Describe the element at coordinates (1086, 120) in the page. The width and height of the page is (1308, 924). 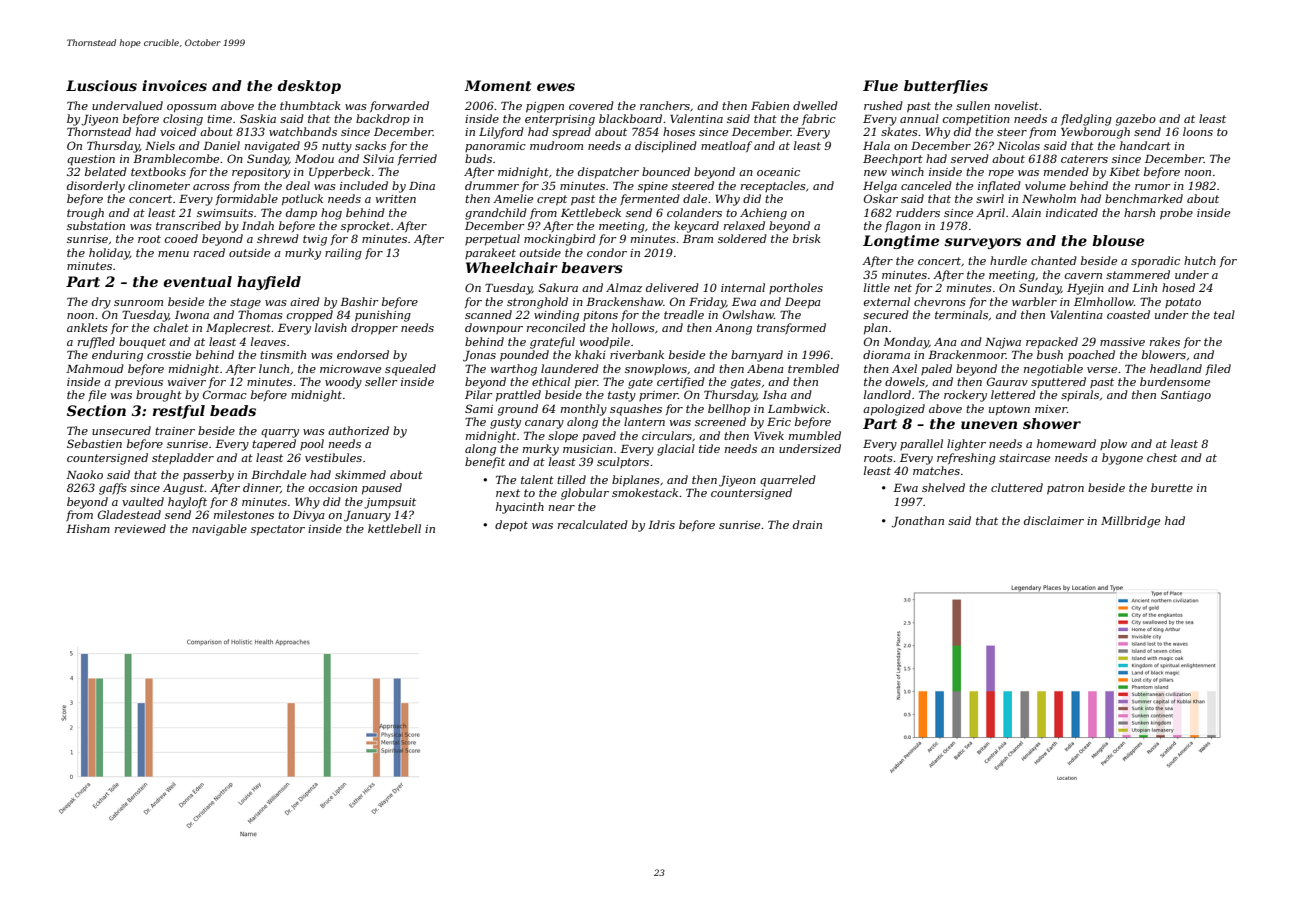
I see `fledgling` at that location.
